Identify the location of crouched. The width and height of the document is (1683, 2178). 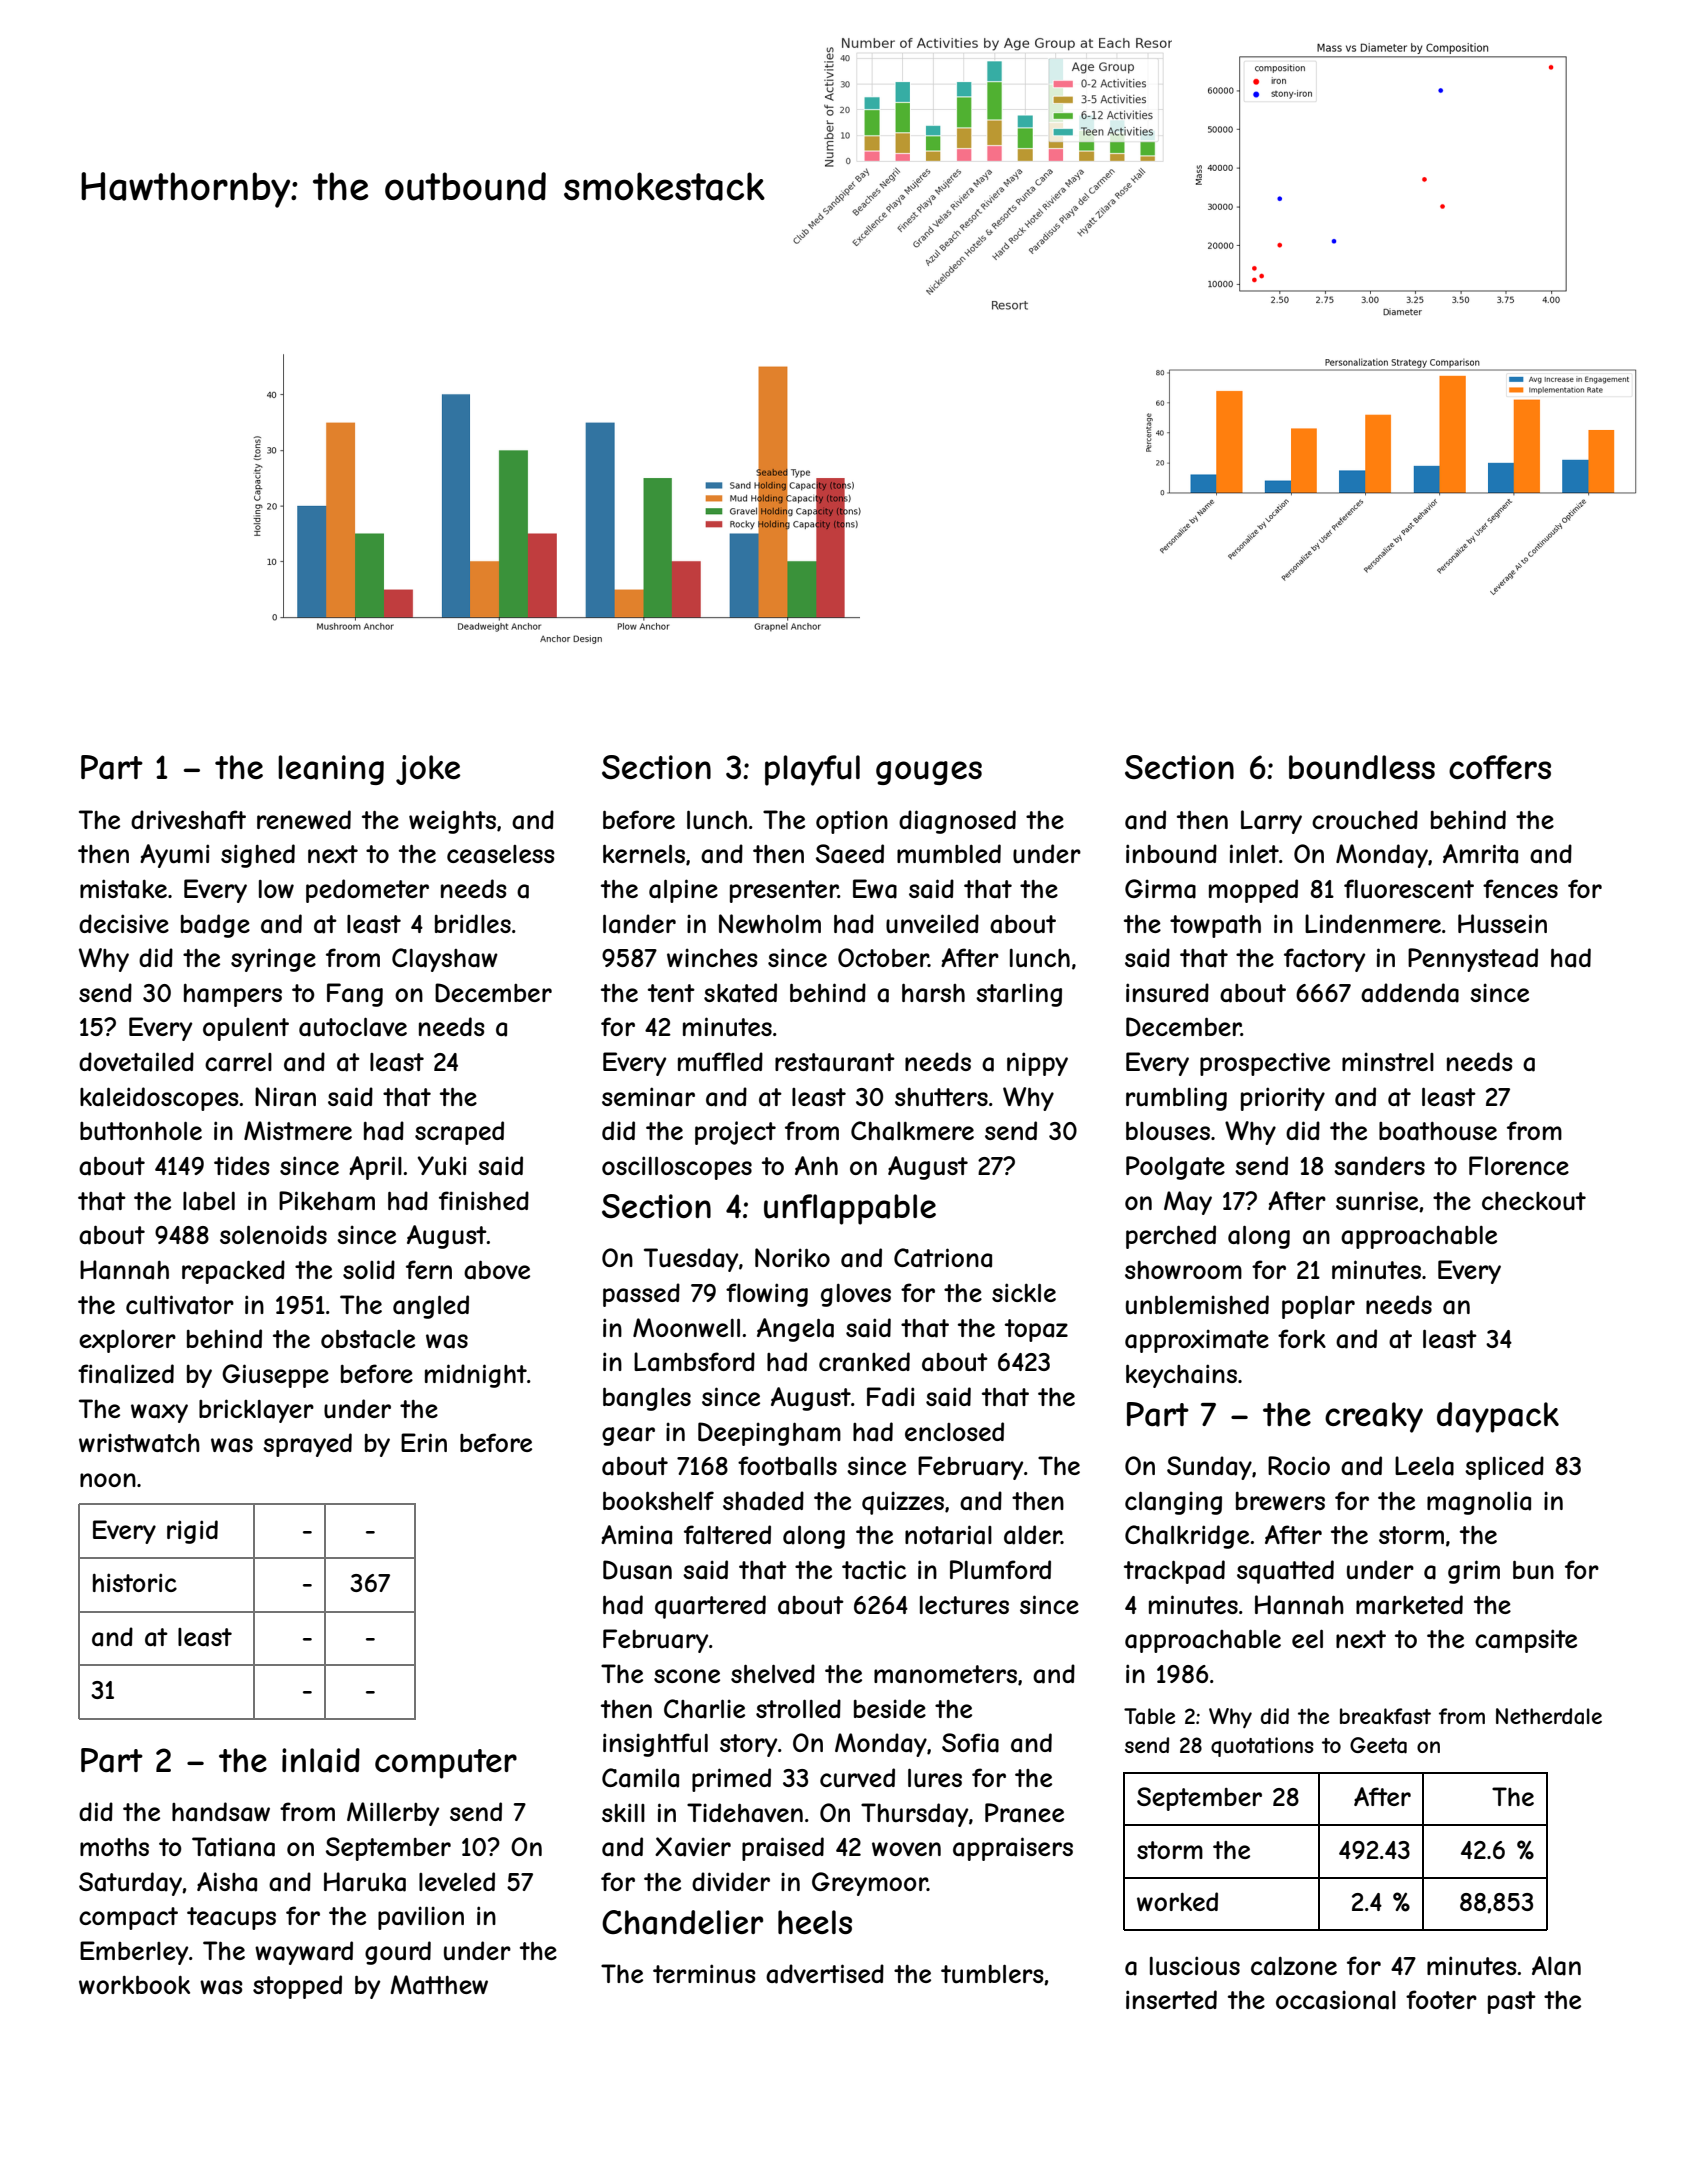
(1365, 819).
